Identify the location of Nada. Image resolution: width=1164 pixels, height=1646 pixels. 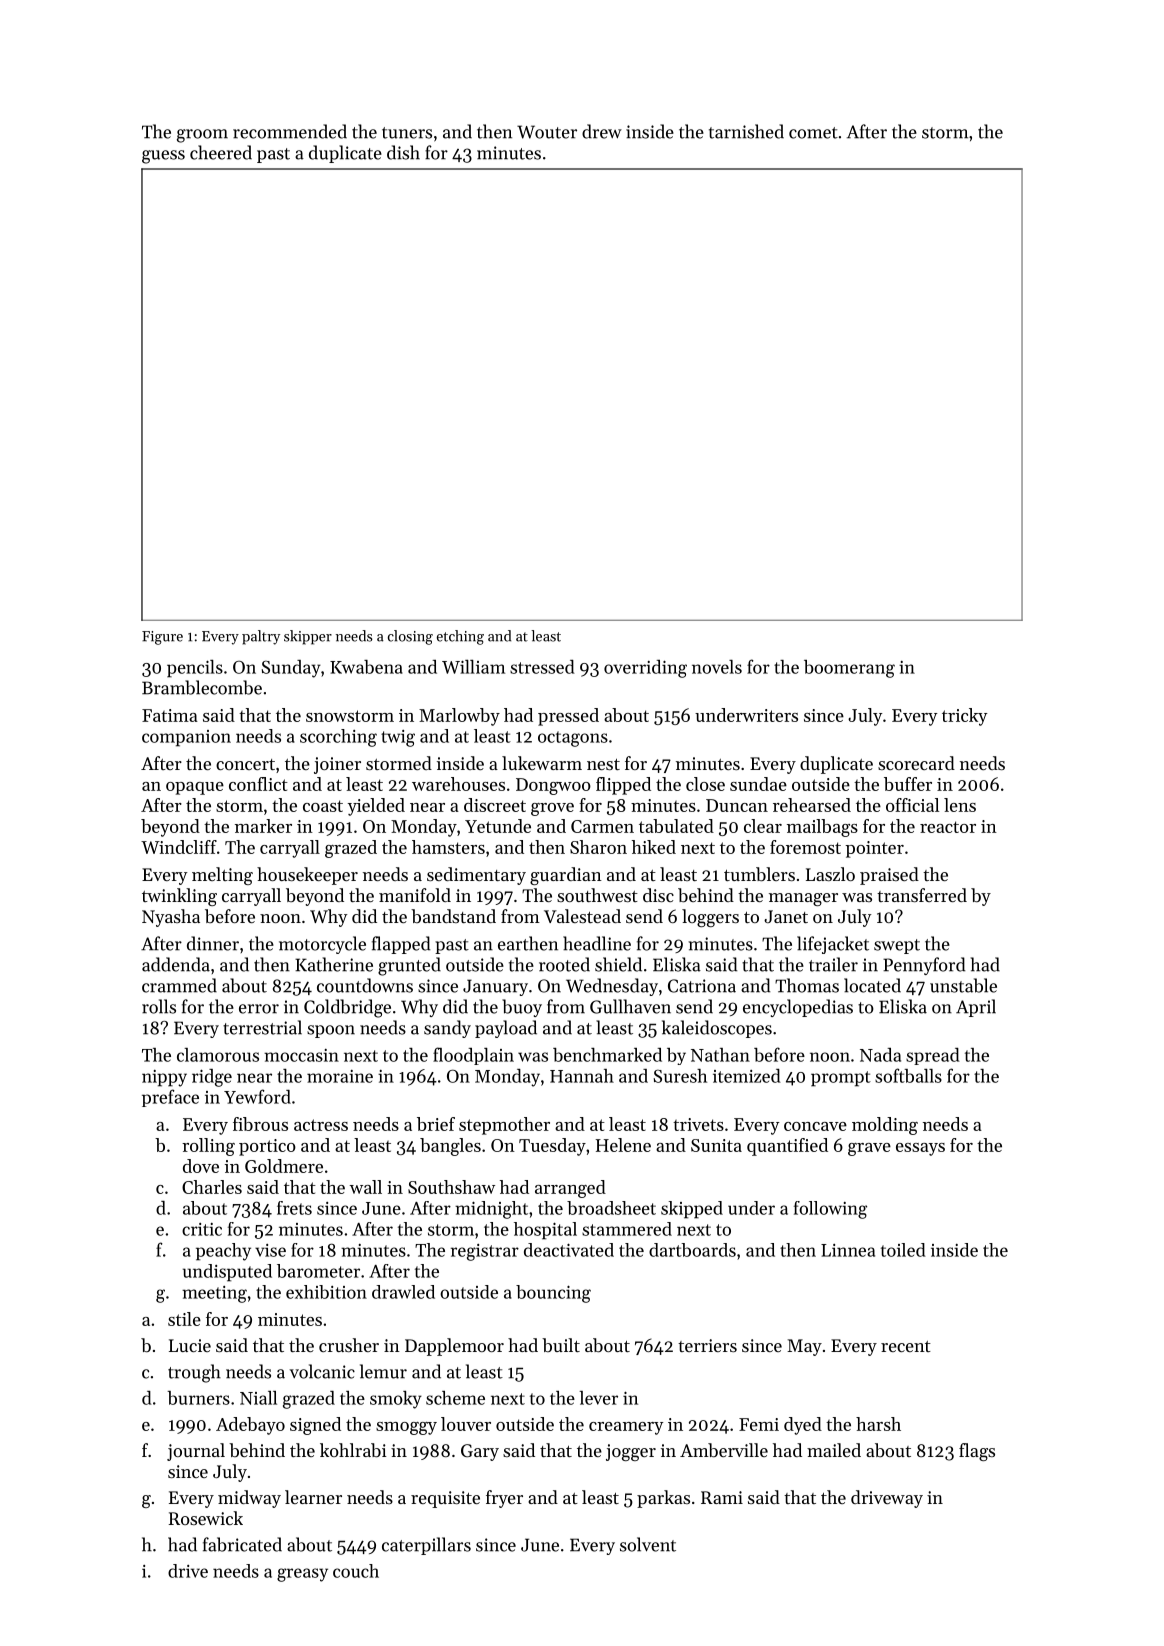
(880, 1055).
